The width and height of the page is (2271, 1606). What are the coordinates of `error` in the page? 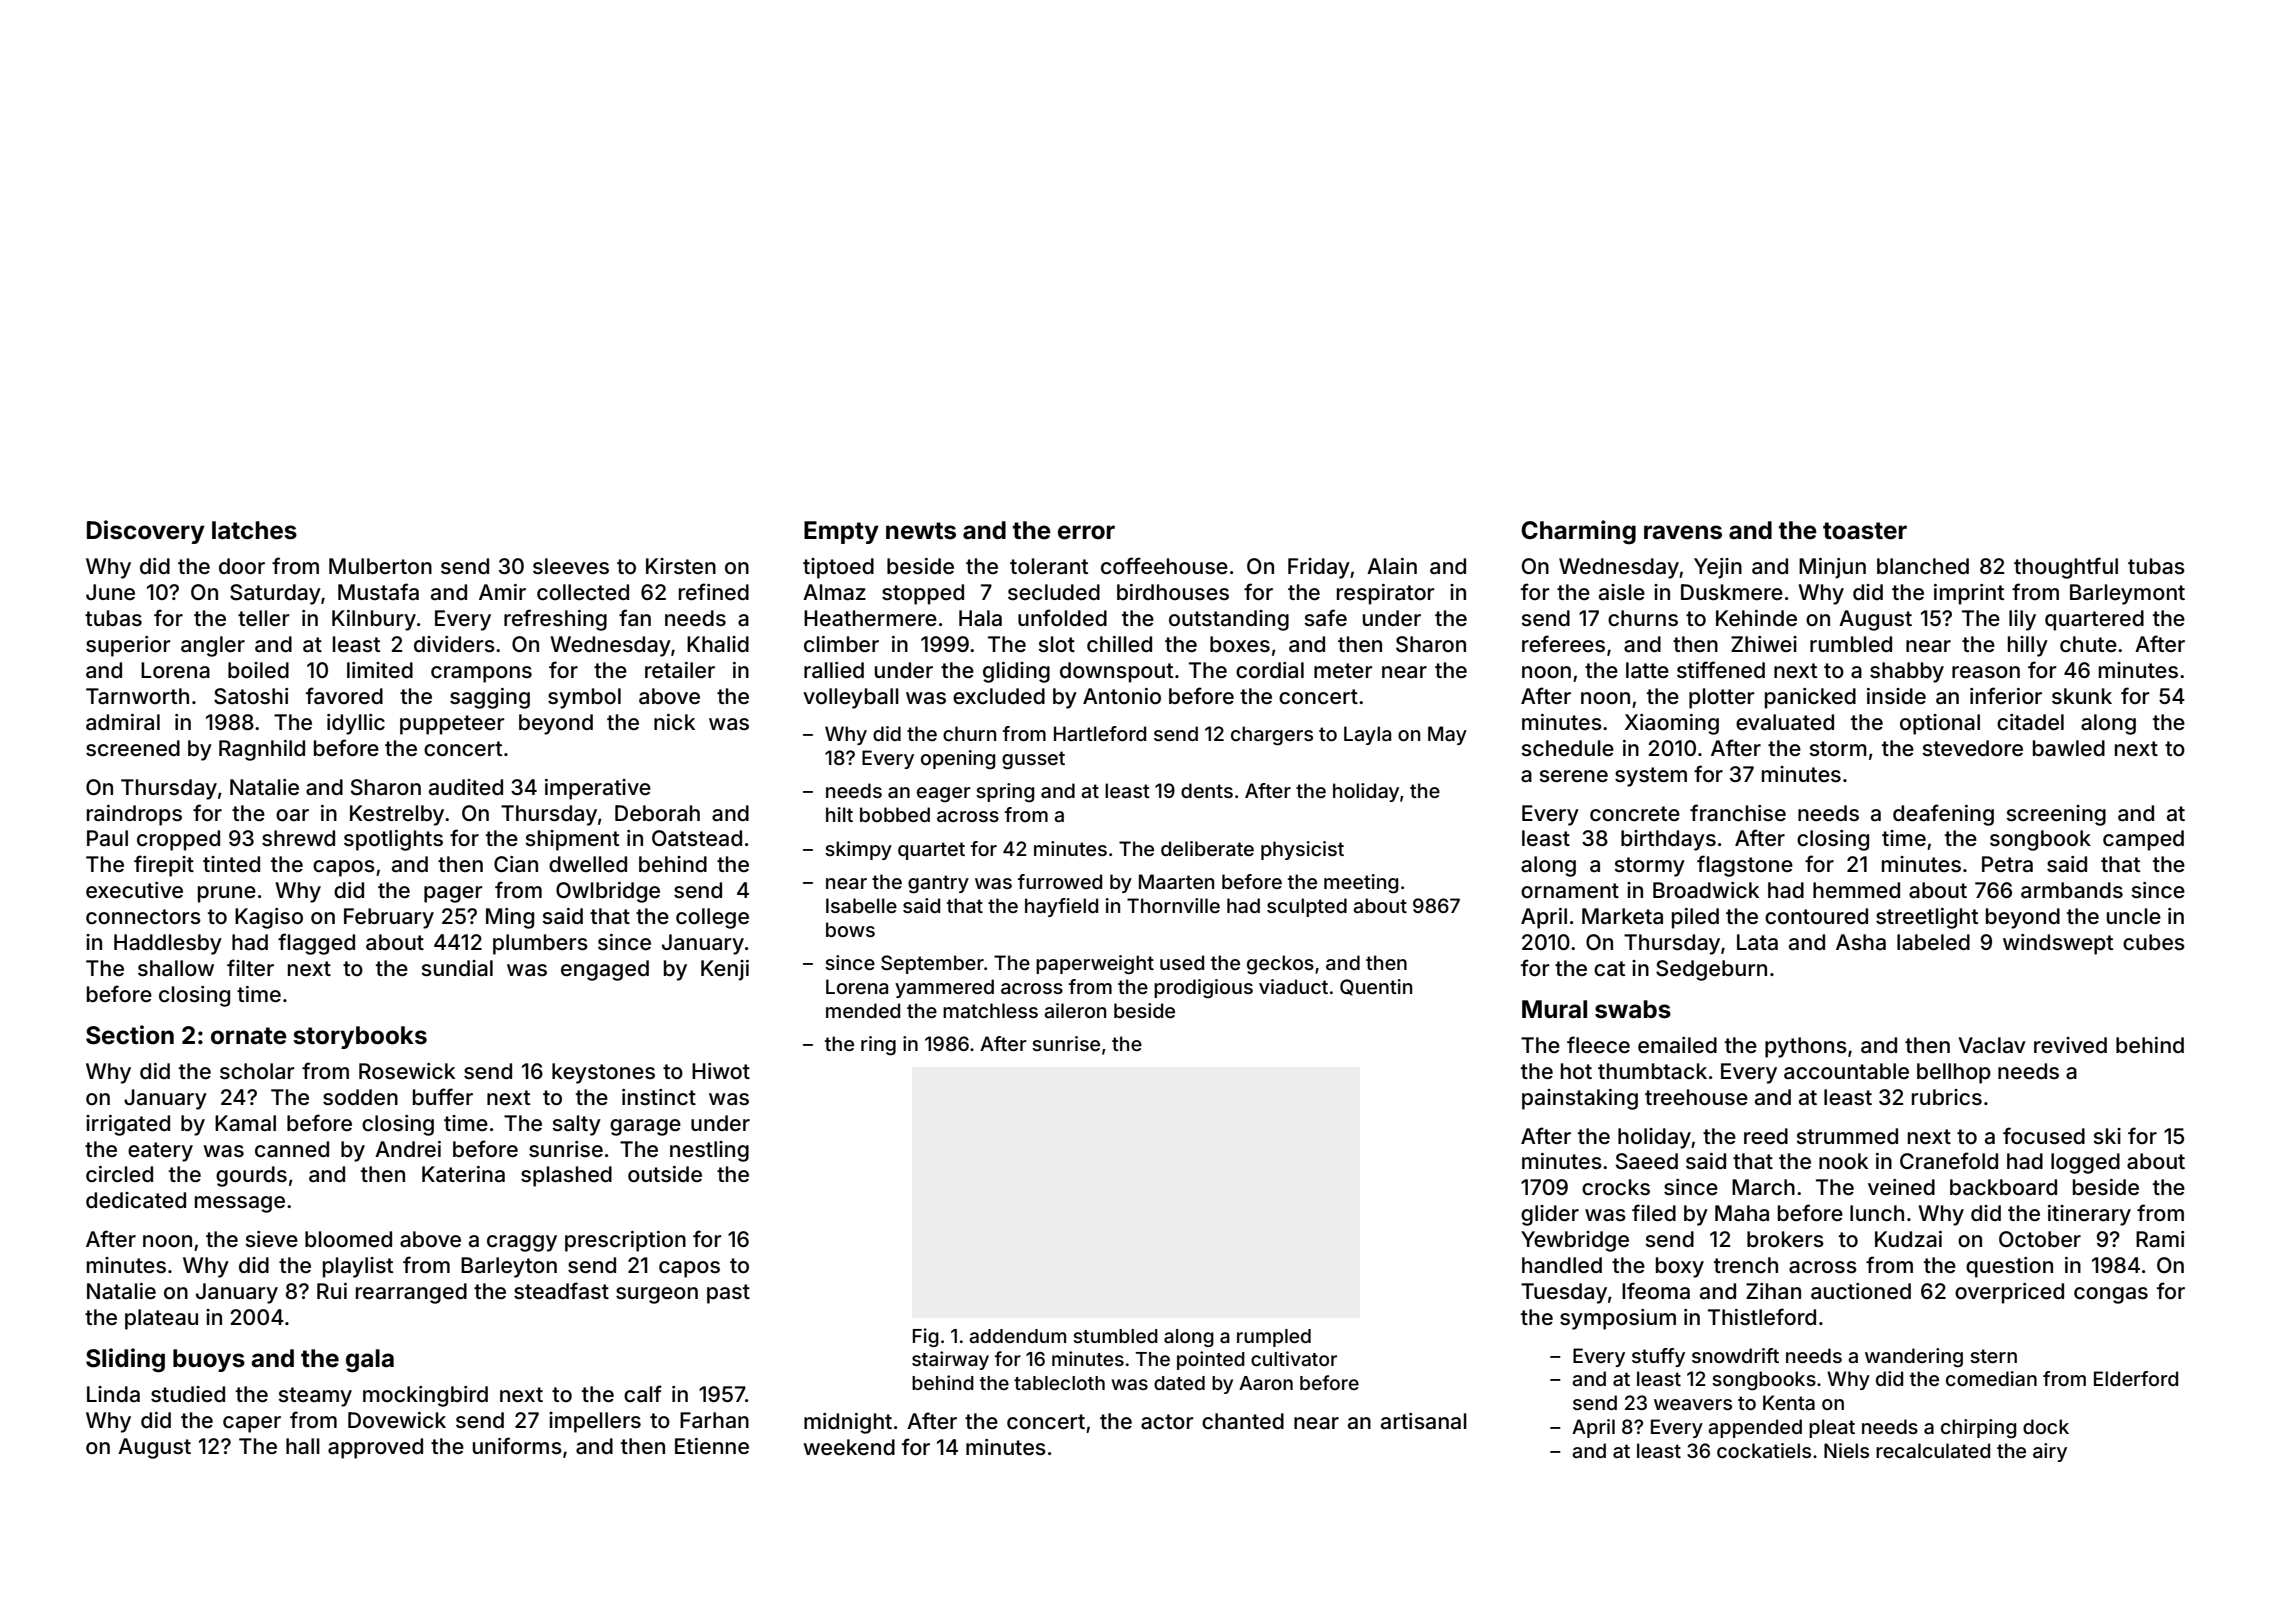 It's located at (1086, 532).
